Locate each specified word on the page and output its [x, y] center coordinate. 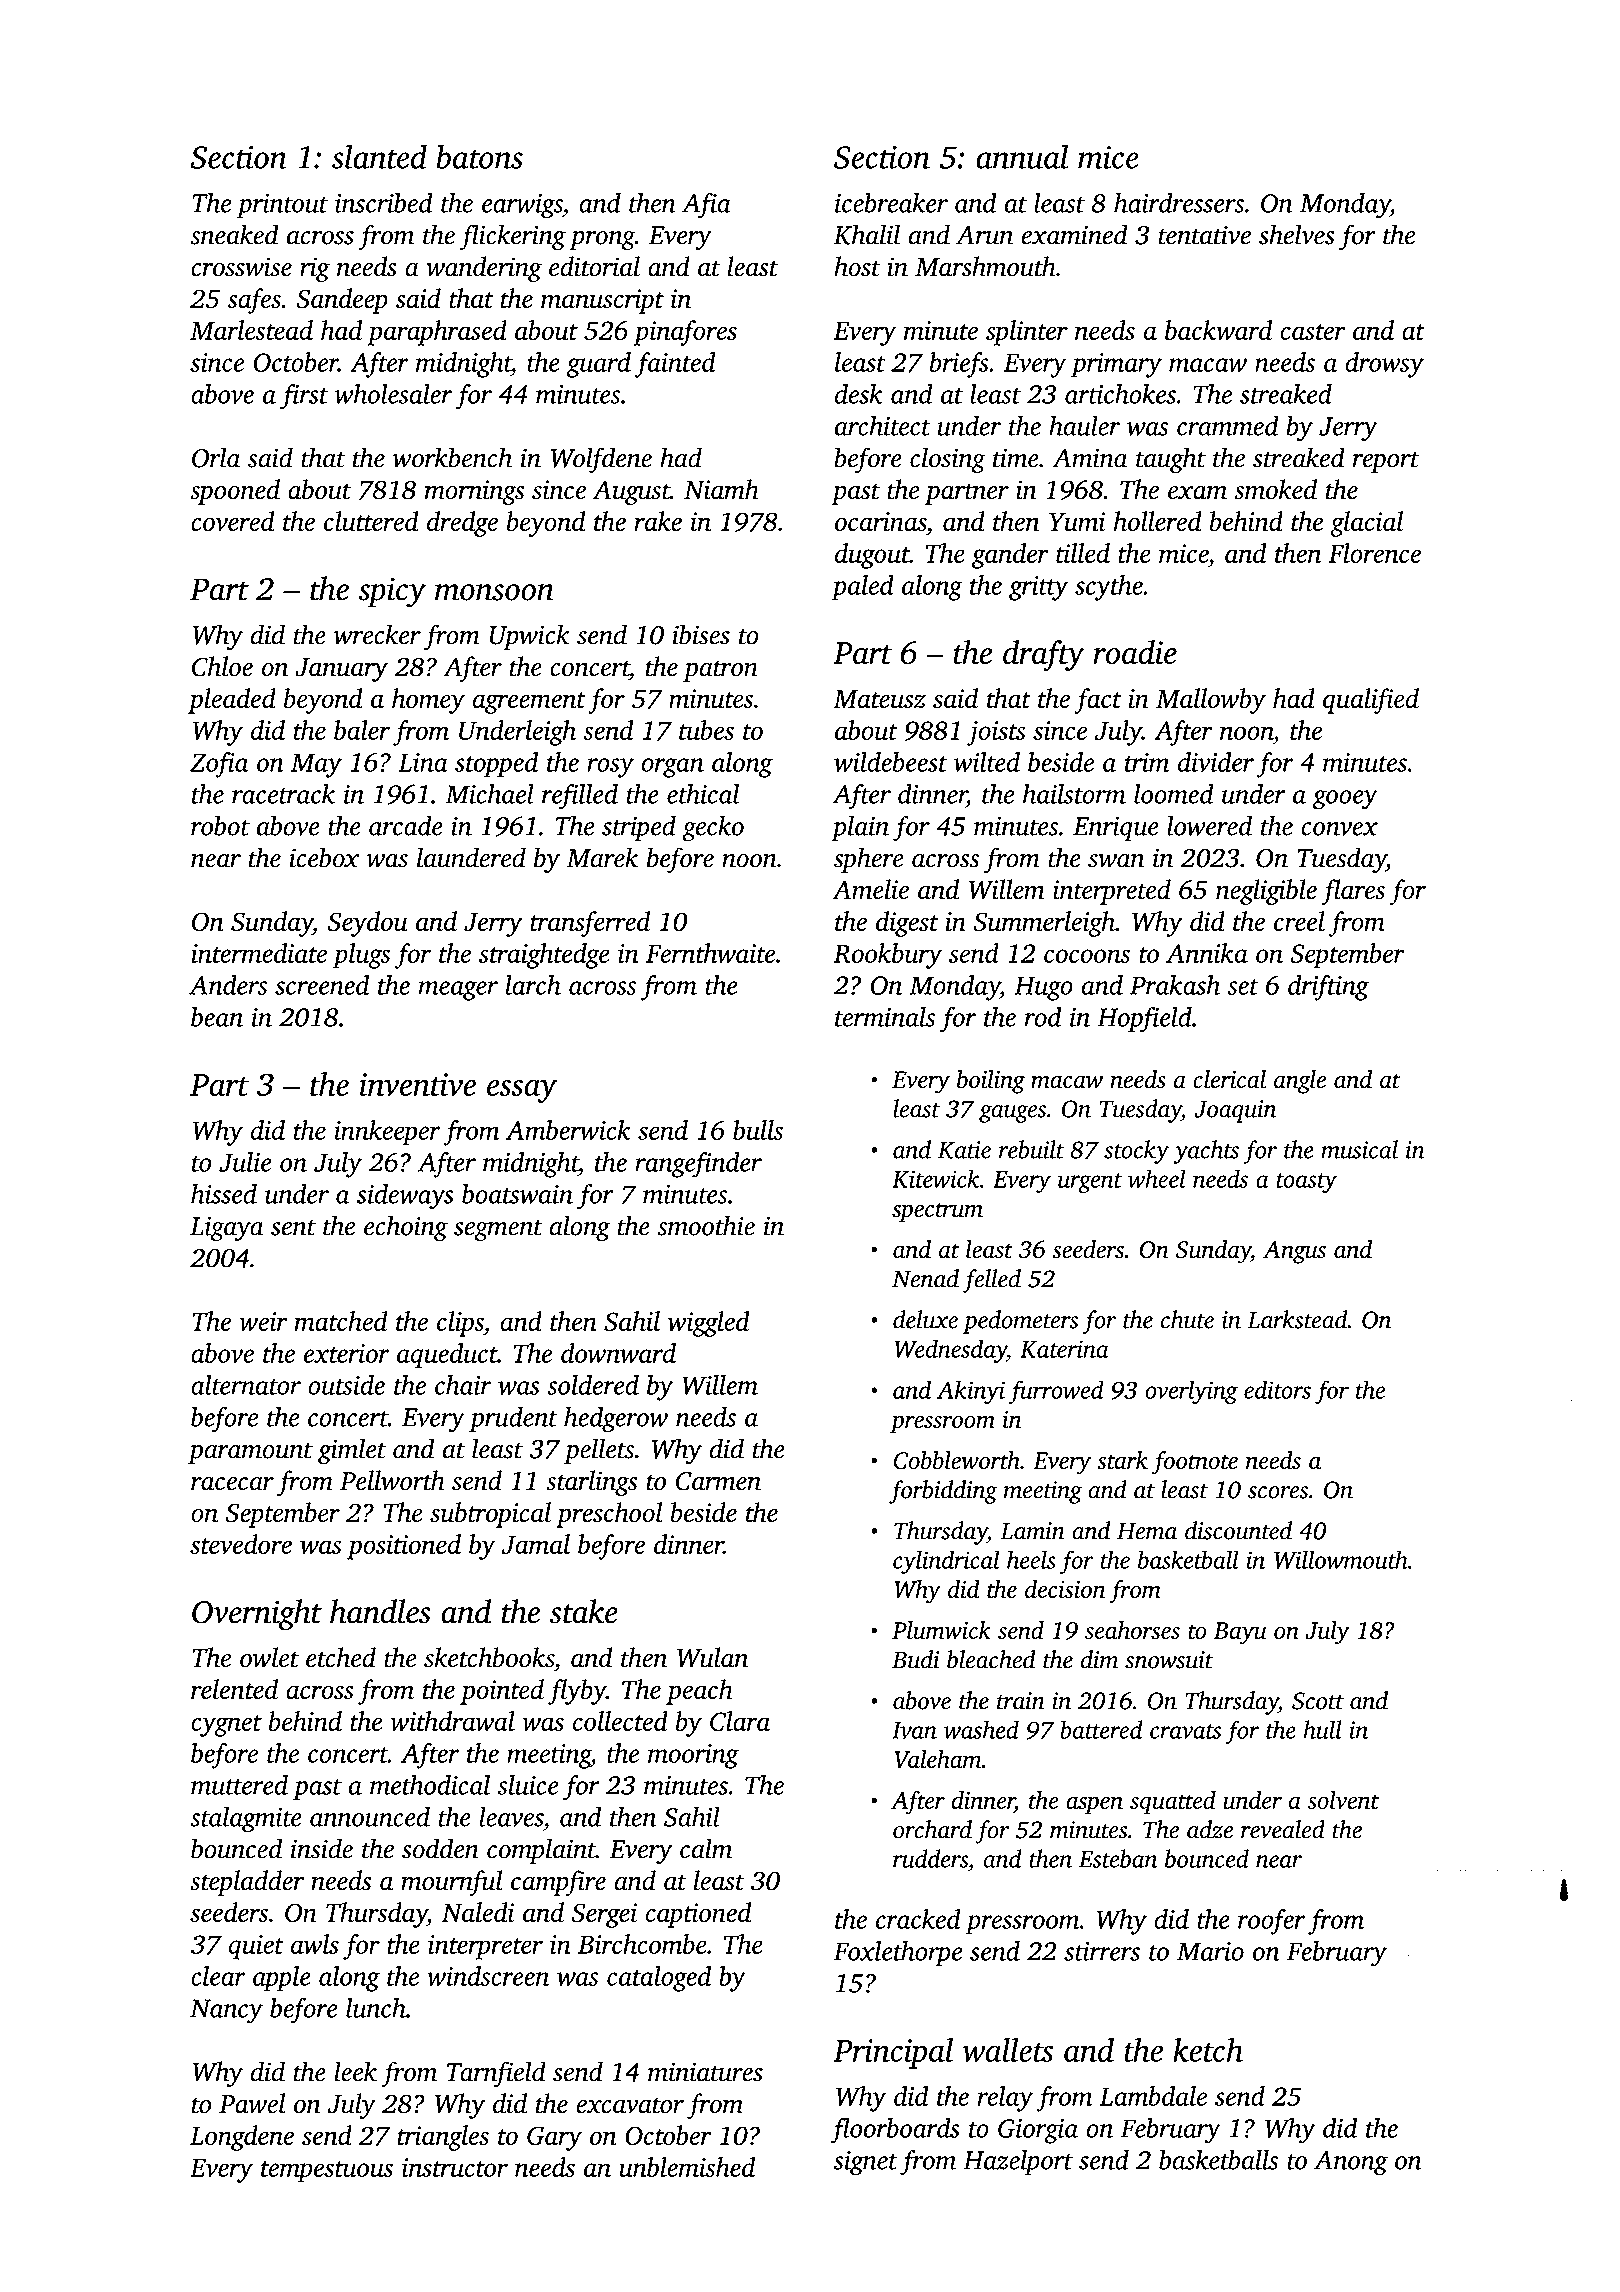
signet [866, 2163]
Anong [1351, 2163]
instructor [455, 2167]
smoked [1275, 489]
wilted [987, 762]
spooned [235, 492]
